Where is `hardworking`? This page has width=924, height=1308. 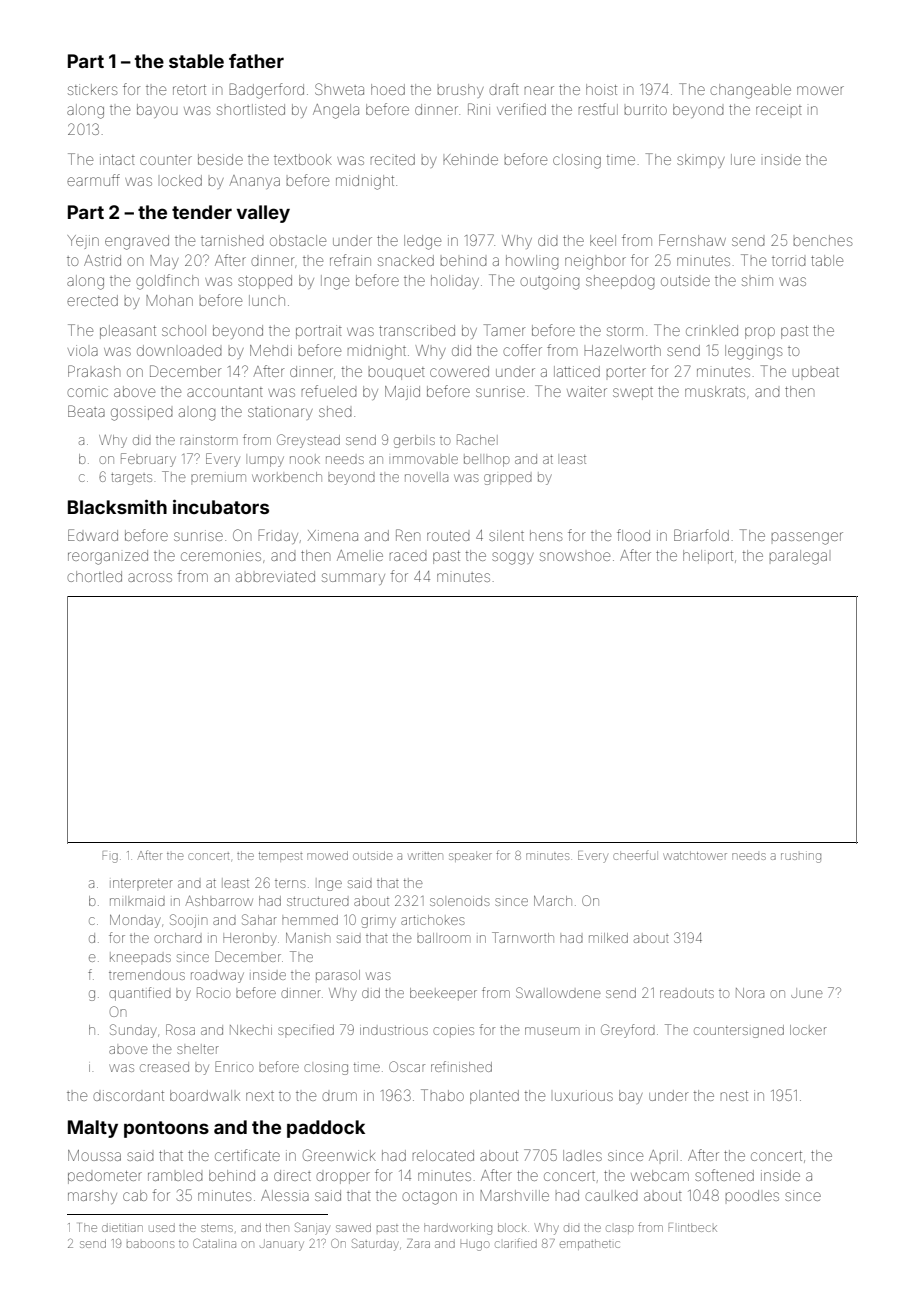 hardworking is located at coordinates (458, 1229).
